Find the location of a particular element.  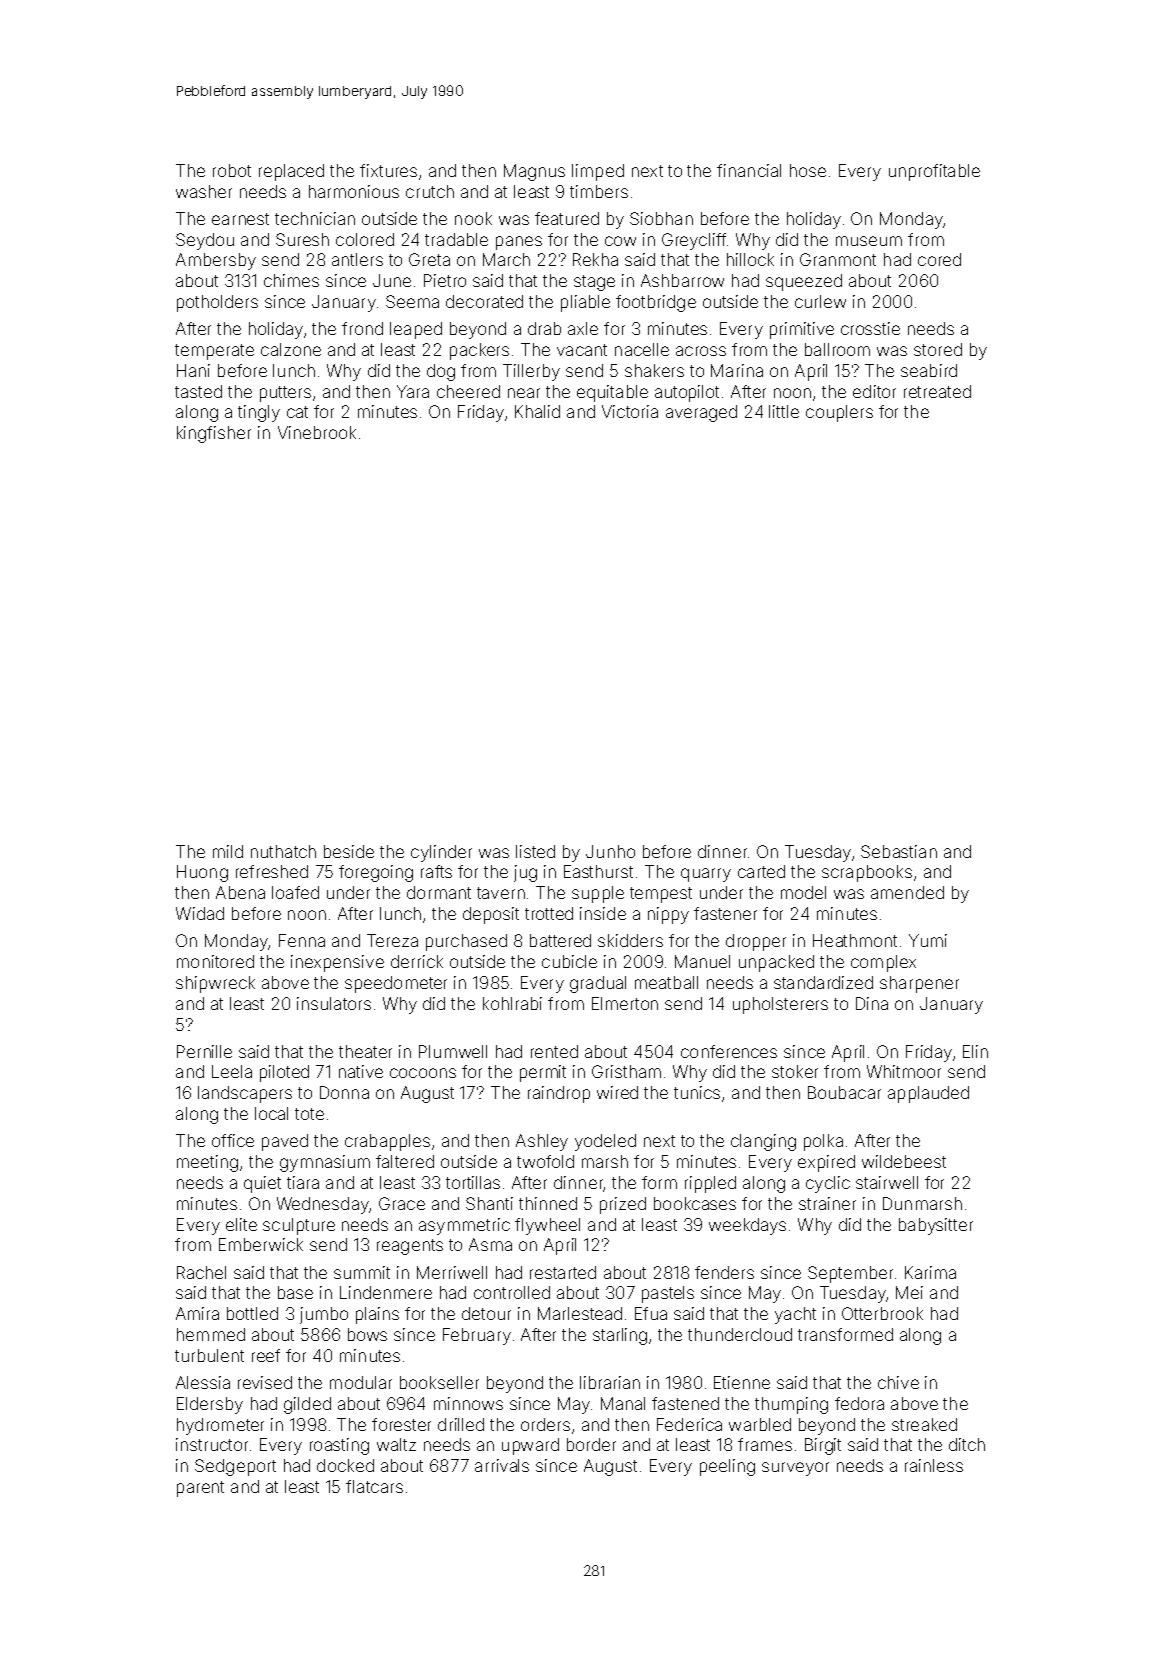

decorated is located at coordinates (484, 301).
